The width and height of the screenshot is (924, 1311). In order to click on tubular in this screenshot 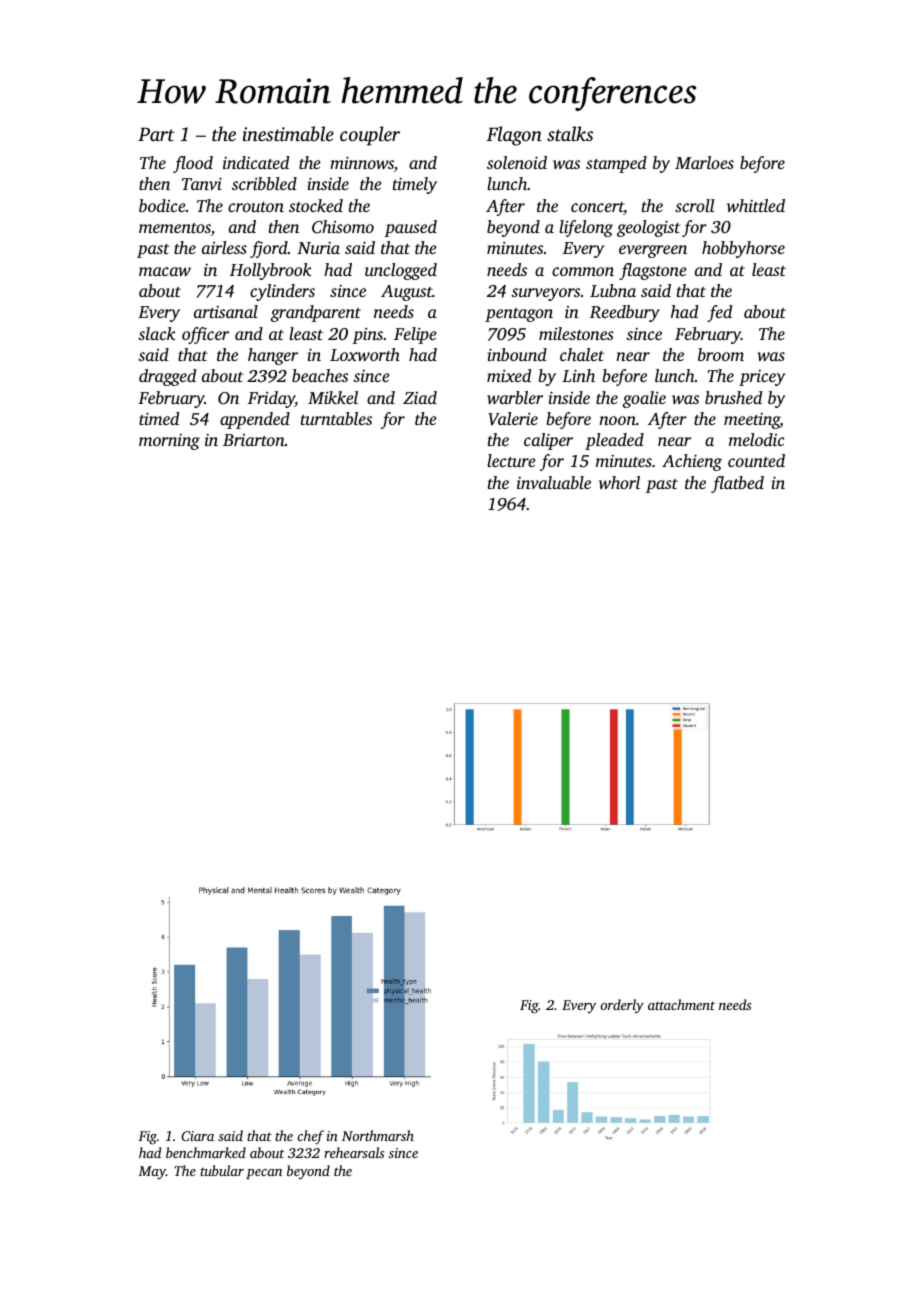, I will do `click(222, 1170)`.
